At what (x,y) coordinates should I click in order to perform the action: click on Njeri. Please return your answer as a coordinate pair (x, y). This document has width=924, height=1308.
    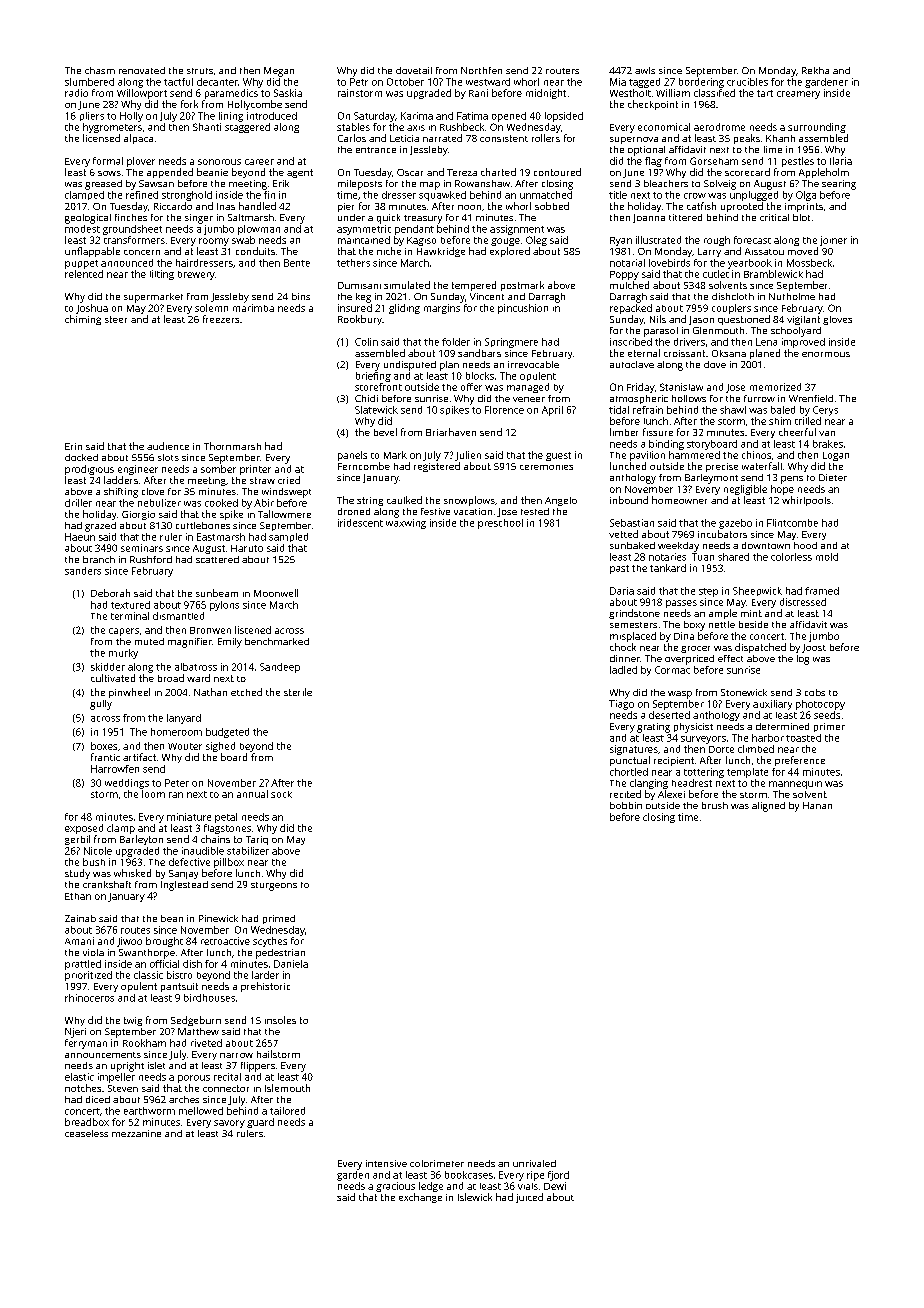
    Looking at the image, I should click on (75, 1033).
